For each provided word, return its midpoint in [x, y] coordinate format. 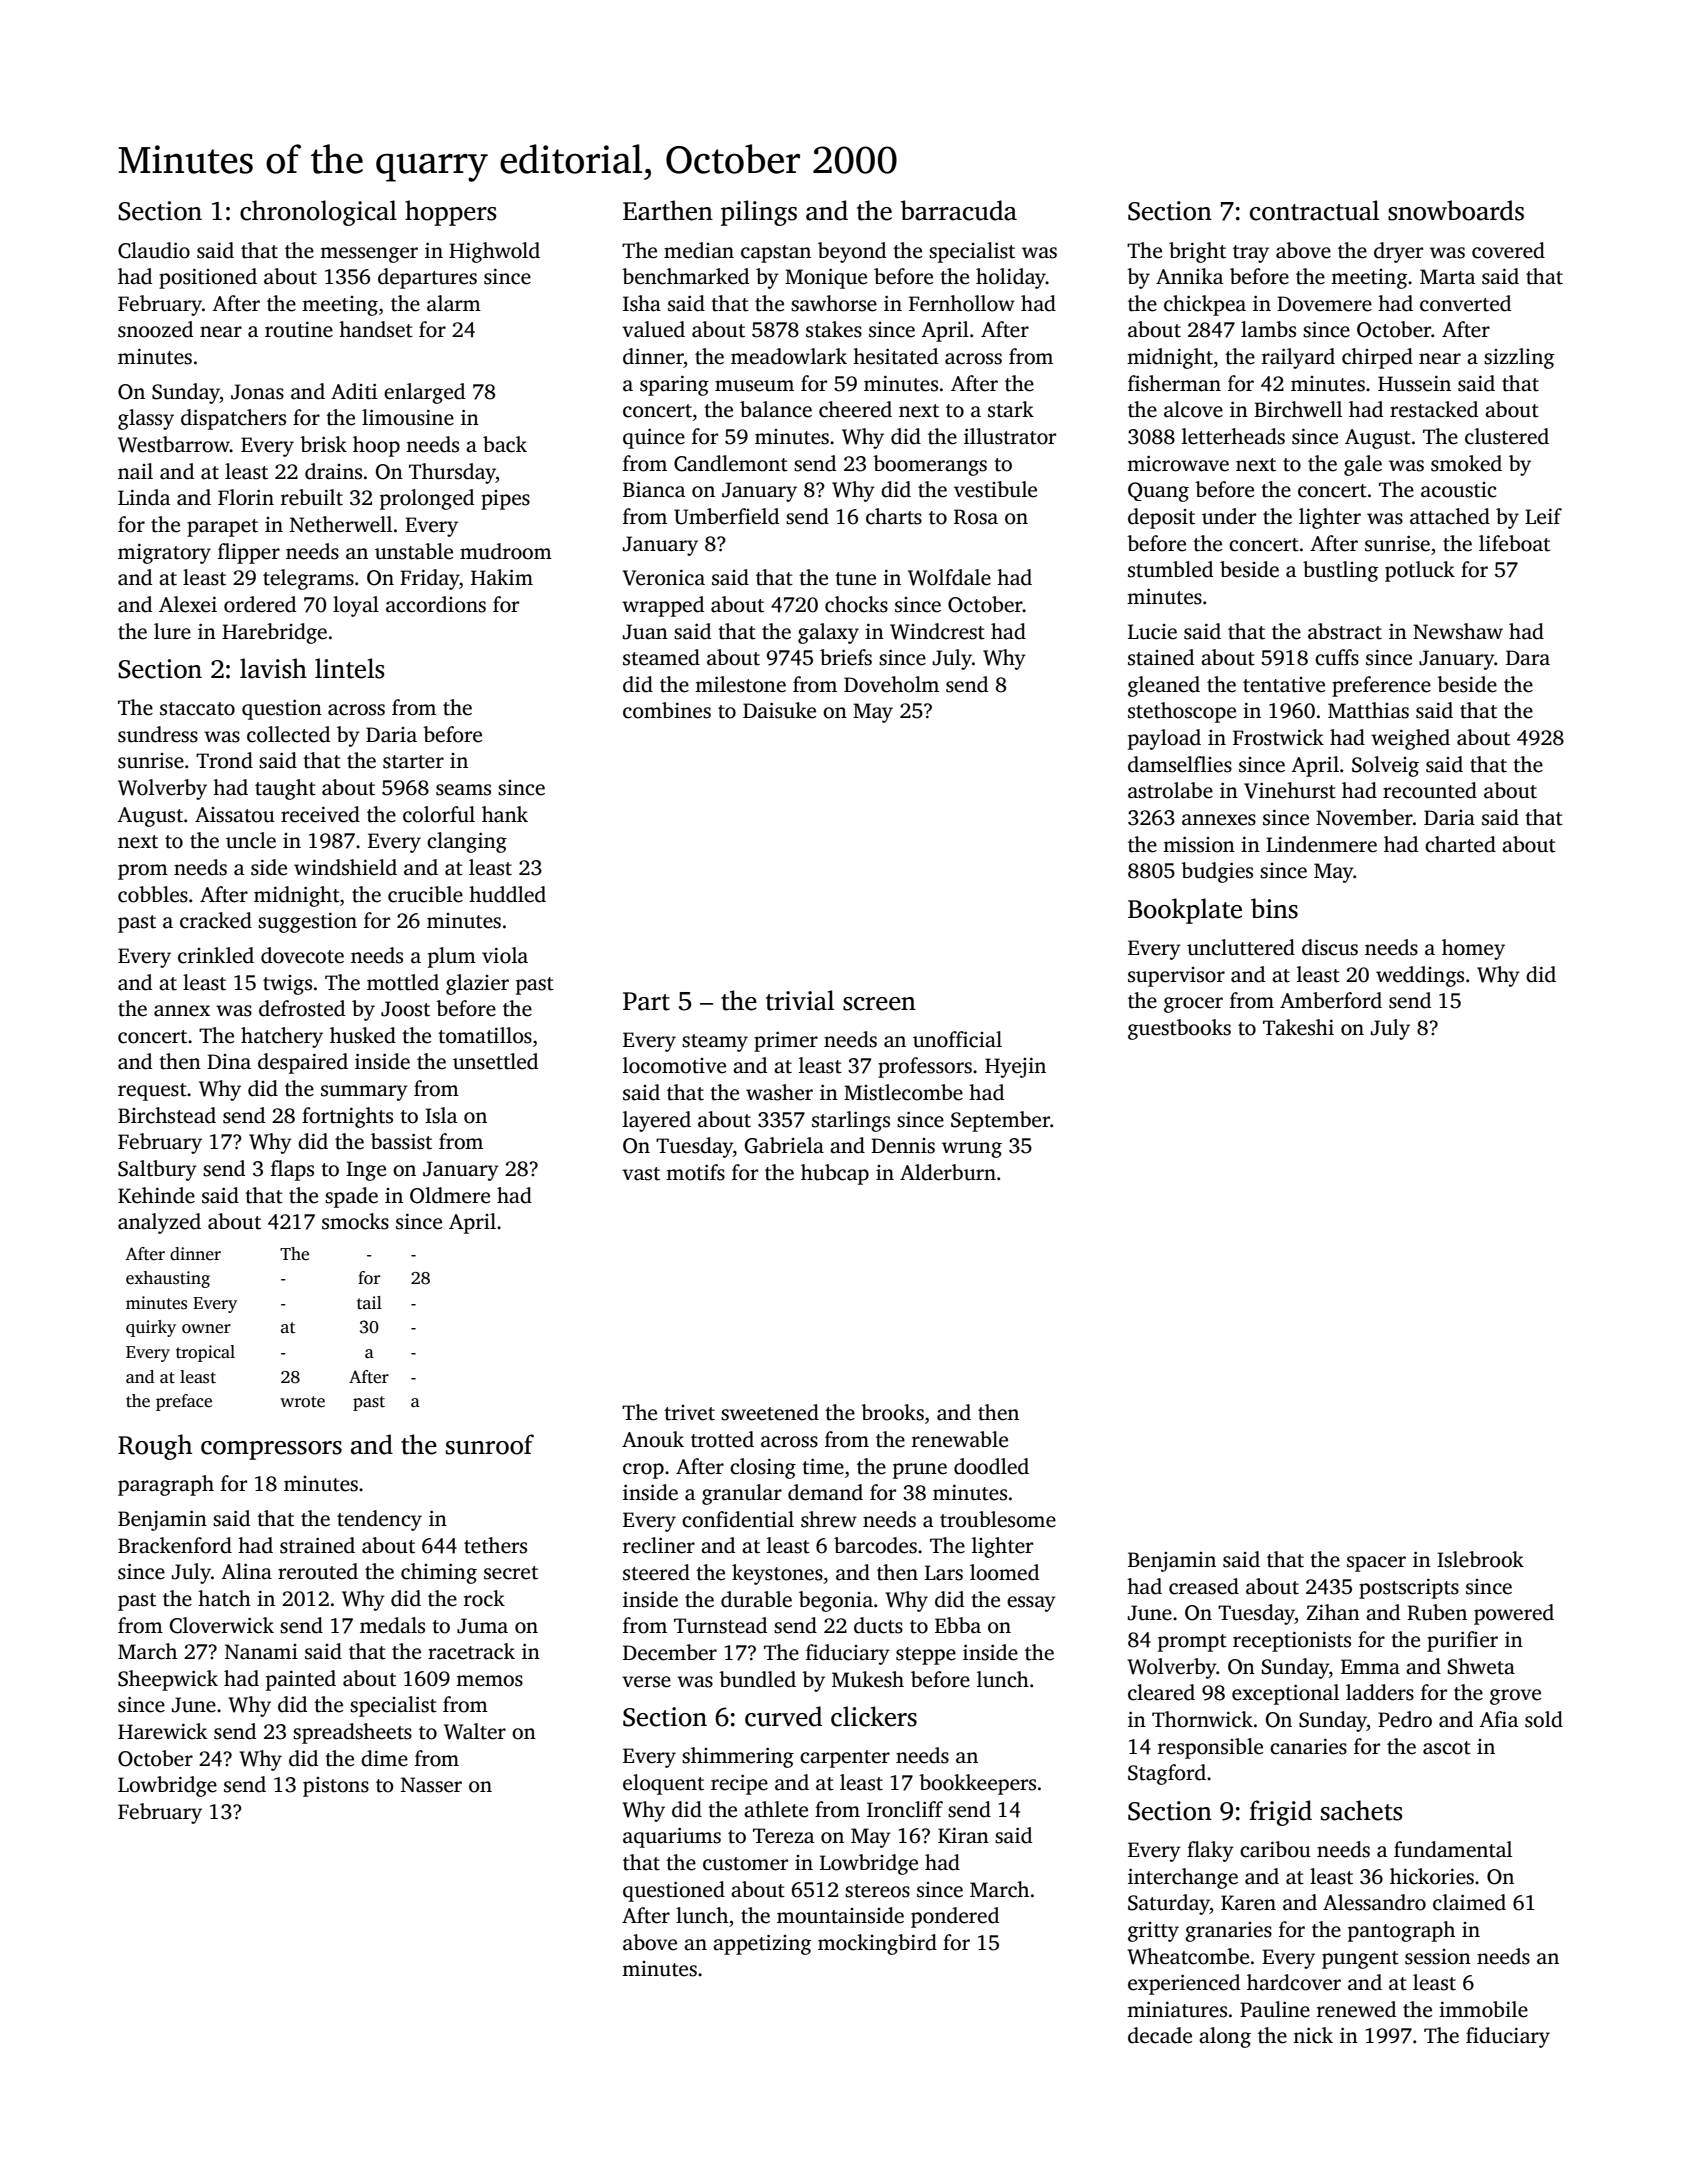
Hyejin [1015, 1067]
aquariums [672, 1838]
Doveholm [891, 684]
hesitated [895, 356]
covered [1508, 250]
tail [369, 1303]
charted [1460, 844]
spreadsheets [352, 1733]
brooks [892, 1412]
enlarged [424, 393]
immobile [1483, 2009]
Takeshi [1298, 1027]
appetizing [762, 1945]
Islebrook [1480, 1559]
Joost [405, 1009]
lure [172, 631]
